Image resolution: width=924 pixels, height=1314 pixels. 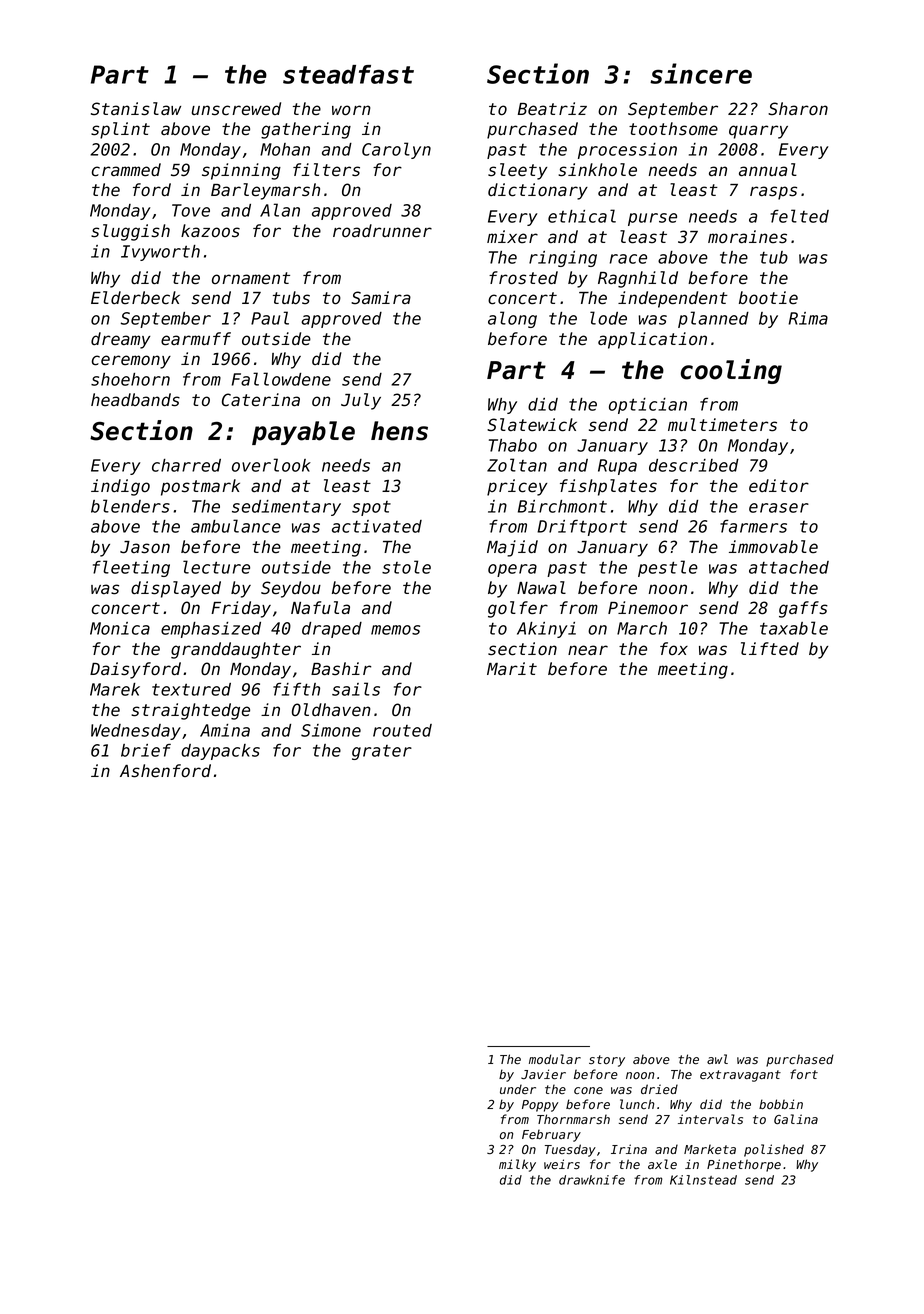 I want to click on Mohan, so click(x=285, y=149).
